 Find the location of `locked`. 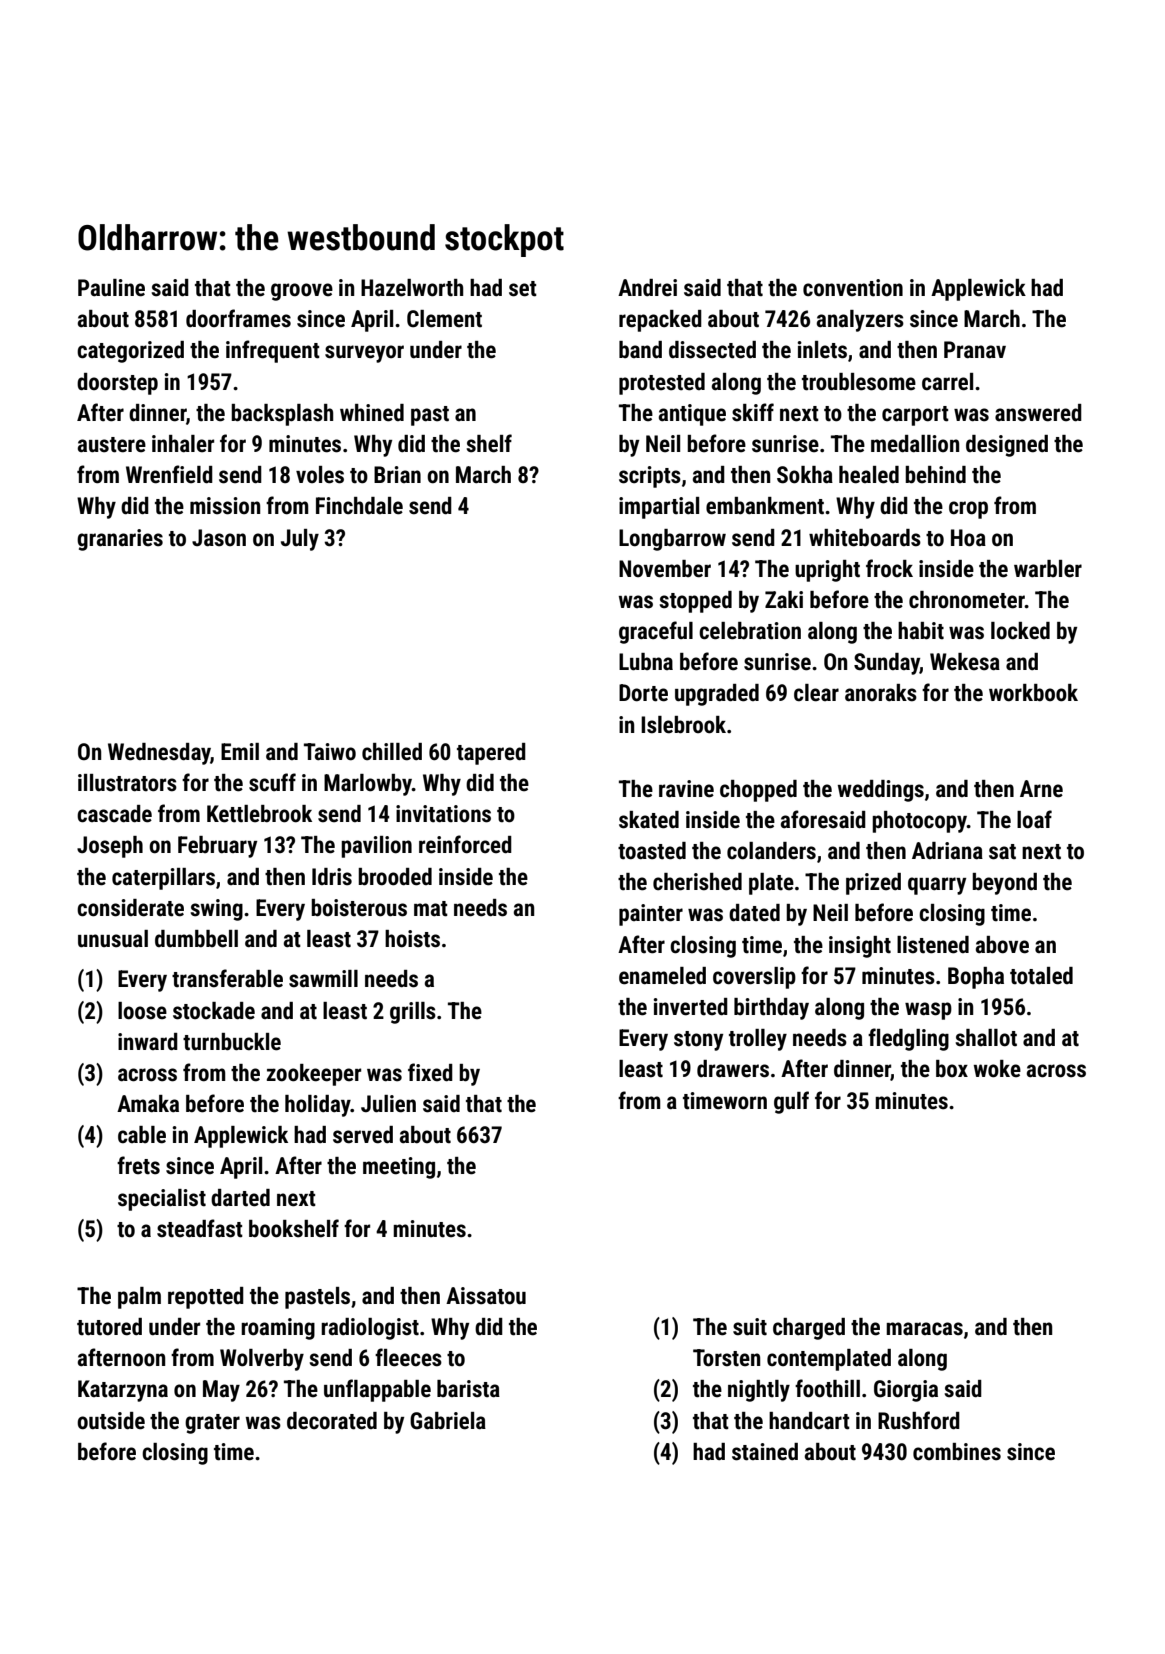

locked is located at coordinates (1020, 631).
